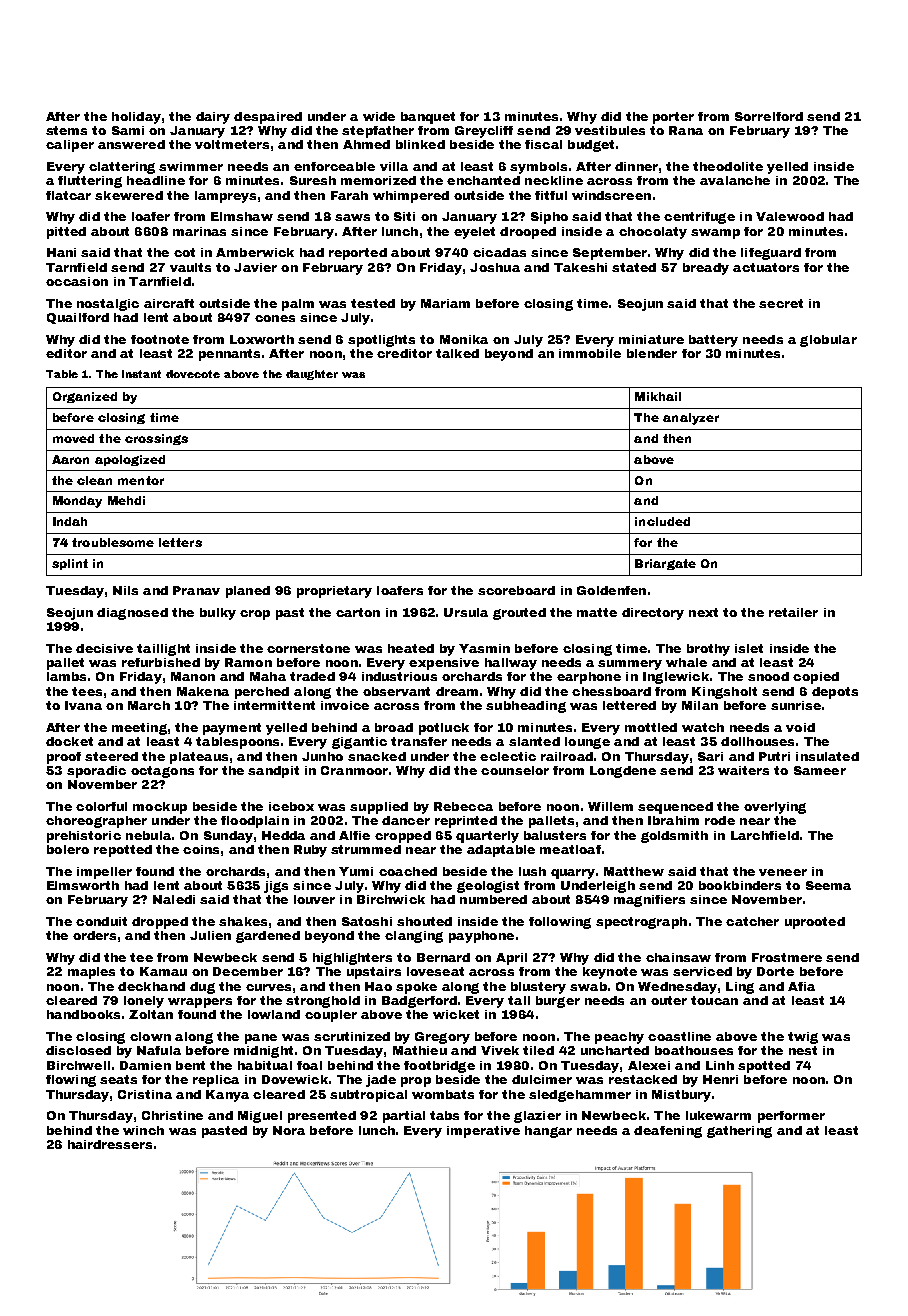 Image resolution: width=908 pixels, height=1316 pixels. I want to click on hairdressers, so click(110, 1144).
